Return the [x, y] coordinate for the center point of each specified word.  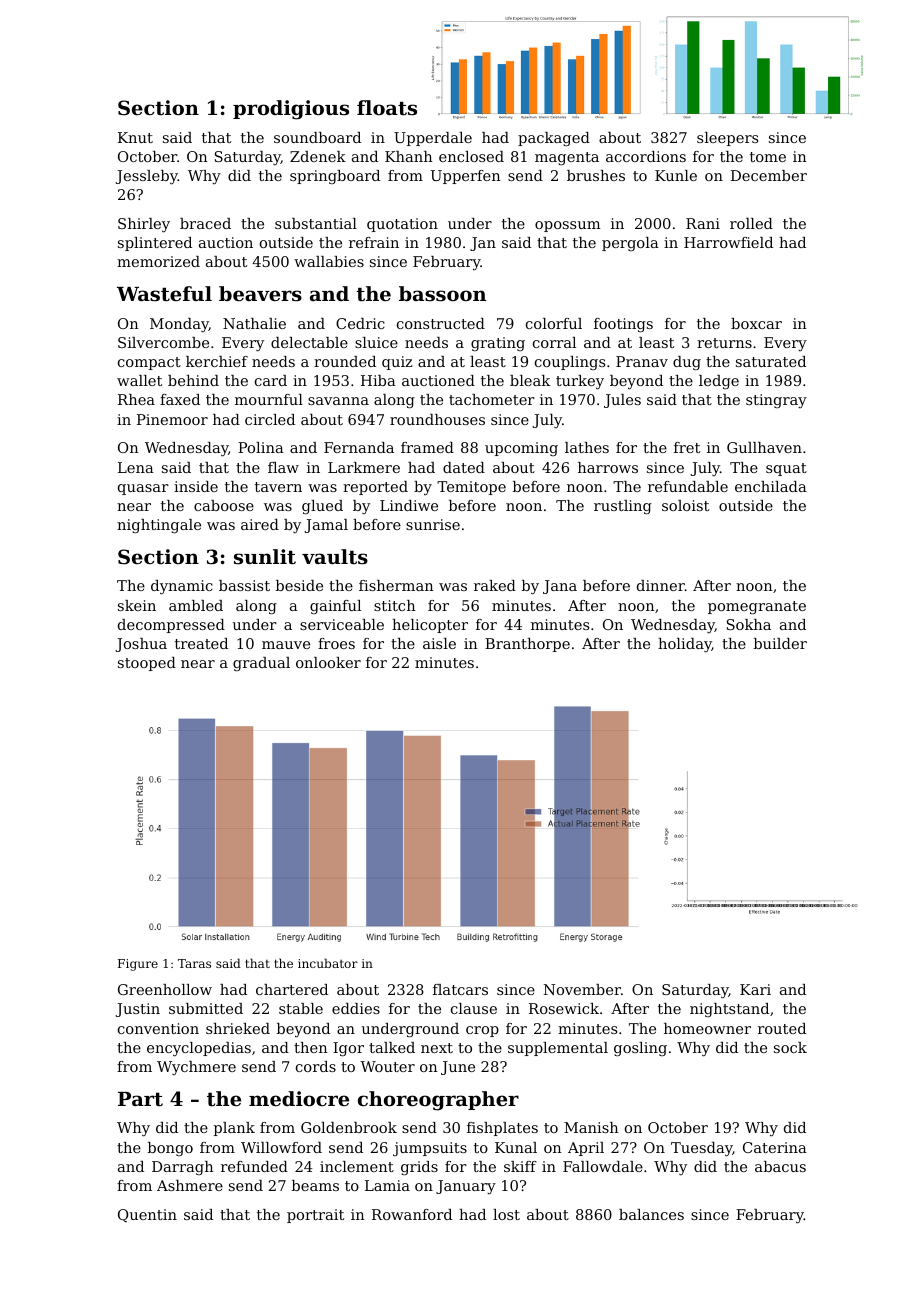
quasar [143, 489]
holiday [685, 645]
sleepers [727, 139]
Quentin [147, 1215]
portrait [315, 1216]
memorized [158, 261]
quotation [402, 225]
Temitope [471, 488]
